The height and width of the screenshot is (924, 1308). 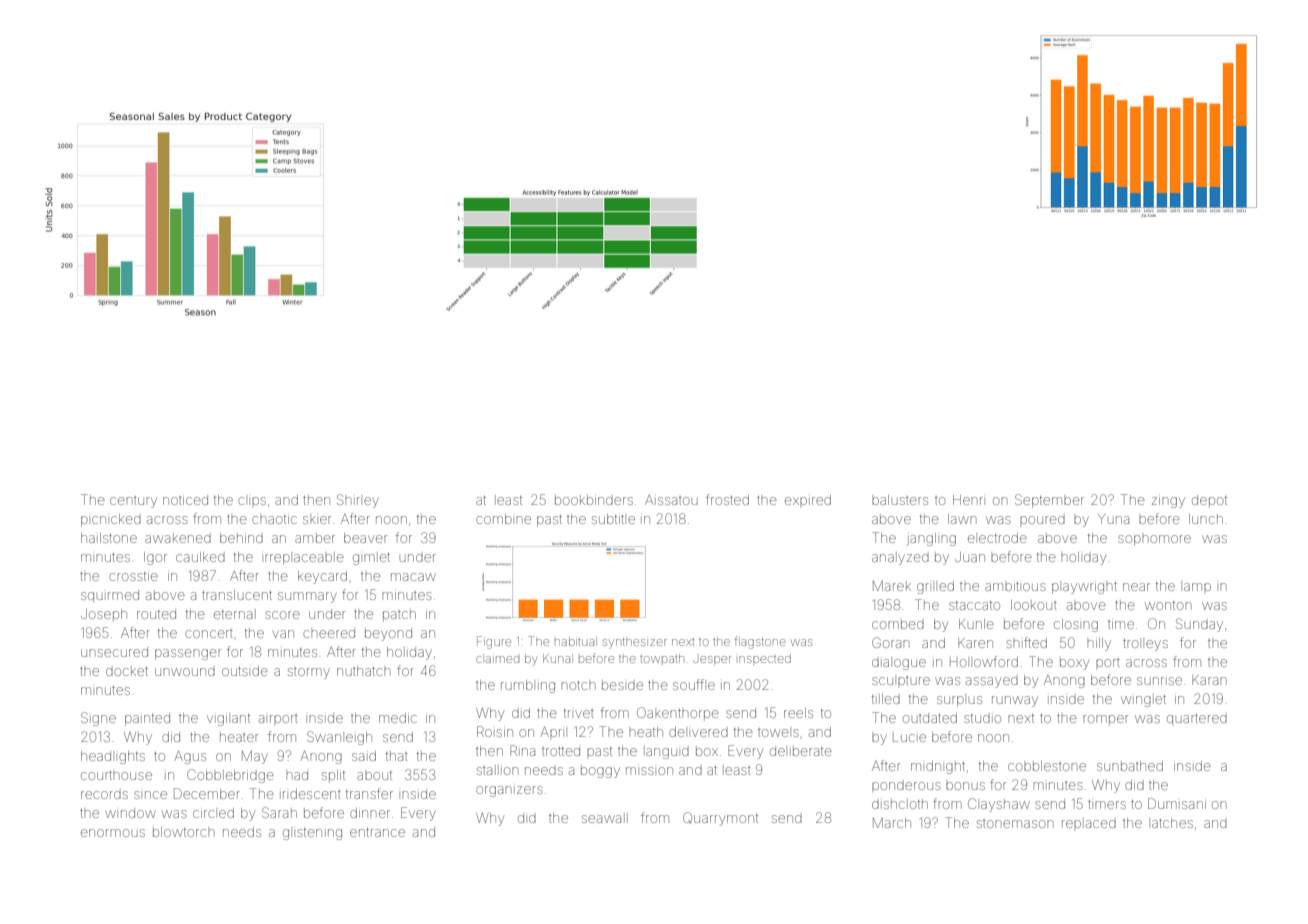 What do you see at coordinates (213, 813) in the screenshot?
I see `circled` at bounding box center [213, 813].
